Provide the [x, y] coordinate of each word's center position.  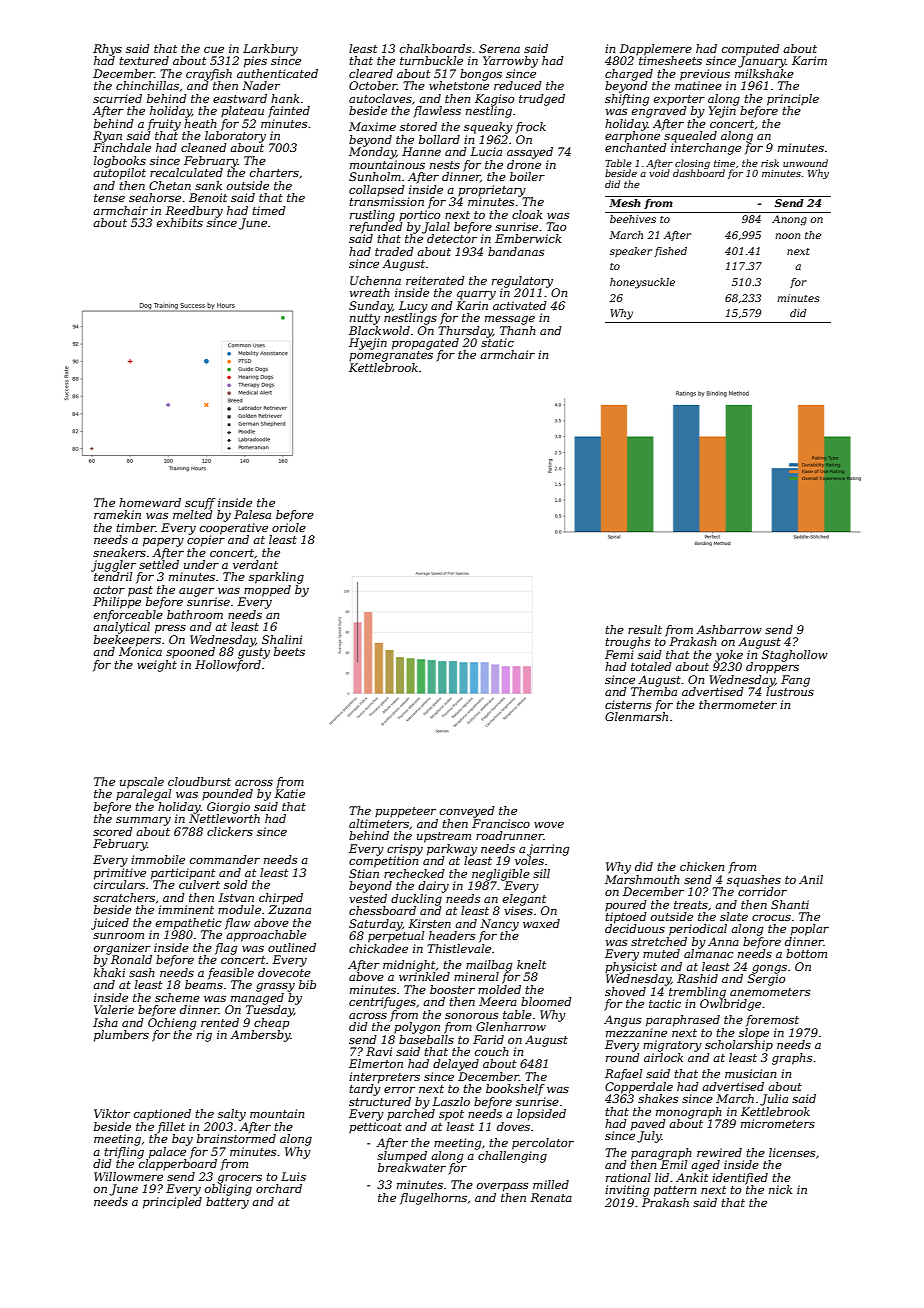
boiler [527, 176]
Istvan [236, 897]
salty [232, 1115]
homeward [150, 502]
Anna [723, 941]
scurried [117, 98]
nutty [365, 319]
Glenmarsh [636, 716]
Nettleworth [224, 818]
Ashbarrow [729, 629]
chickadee [378, 948]
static [497, 342]
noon [787, 236]
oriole [289, 527]
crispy [405, 850]
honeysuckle [642, 283]
